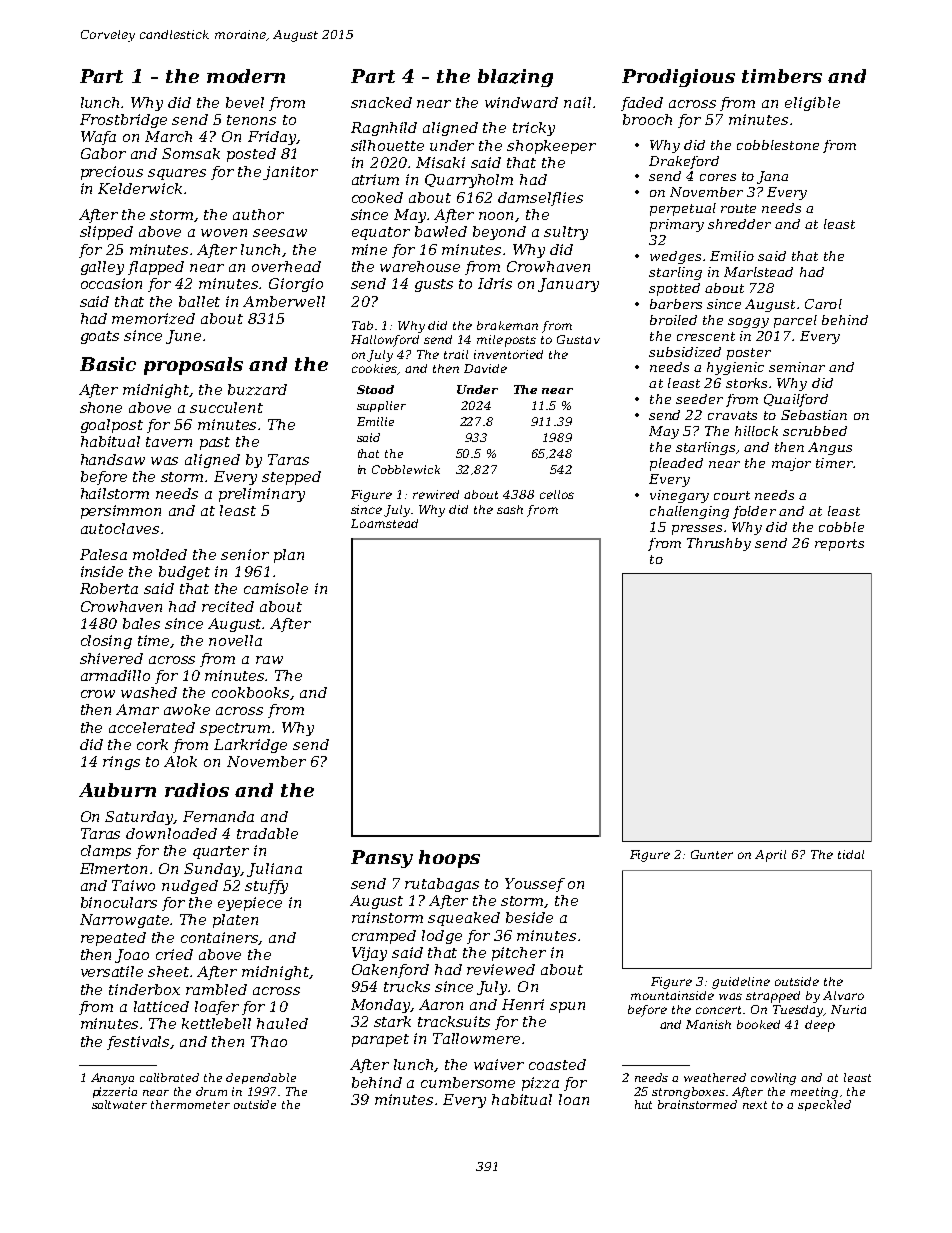  I want to click on saltwater, so click(119, 1104).
